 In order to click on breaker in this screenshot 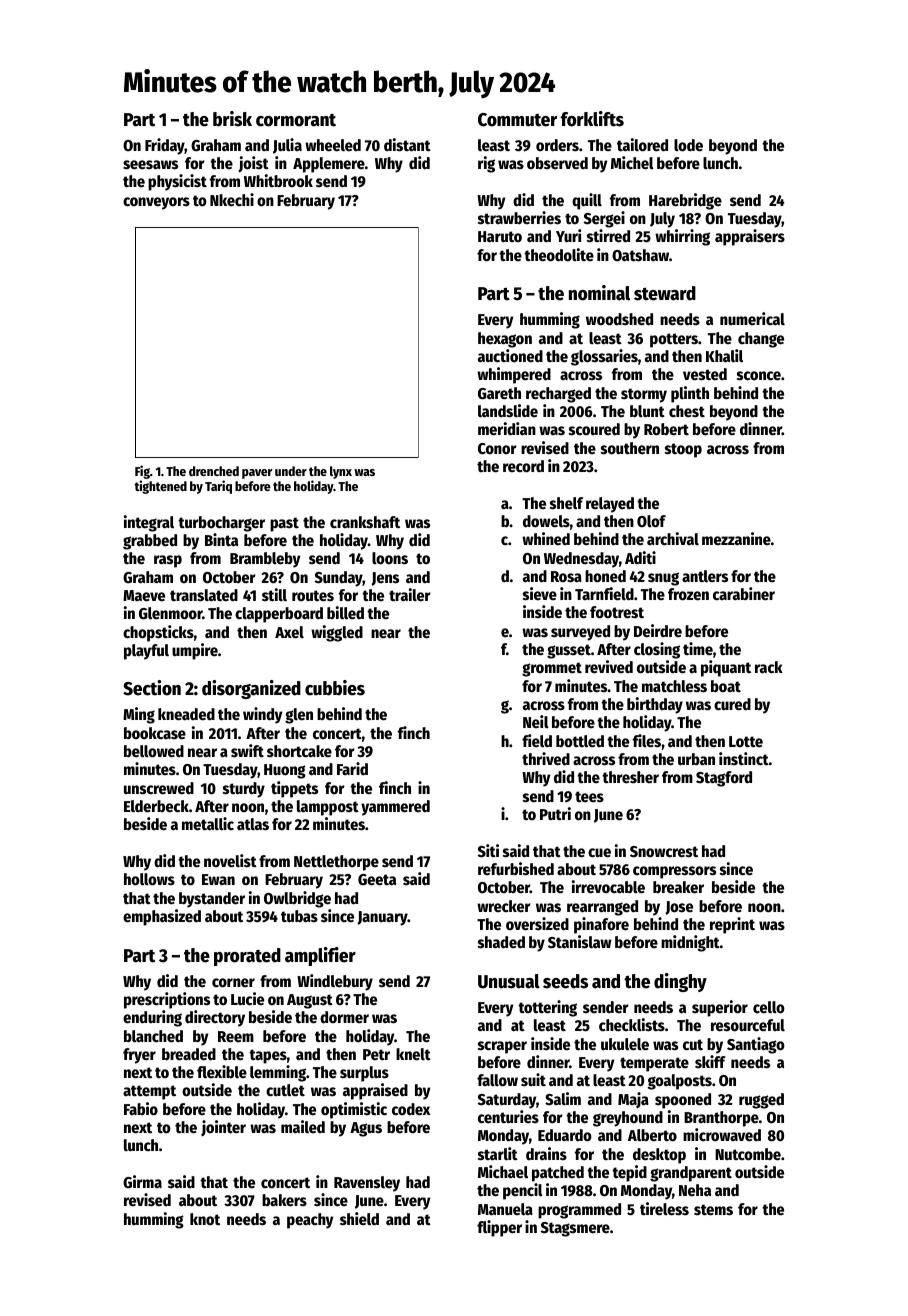, I will do `click(678, 887)`.
